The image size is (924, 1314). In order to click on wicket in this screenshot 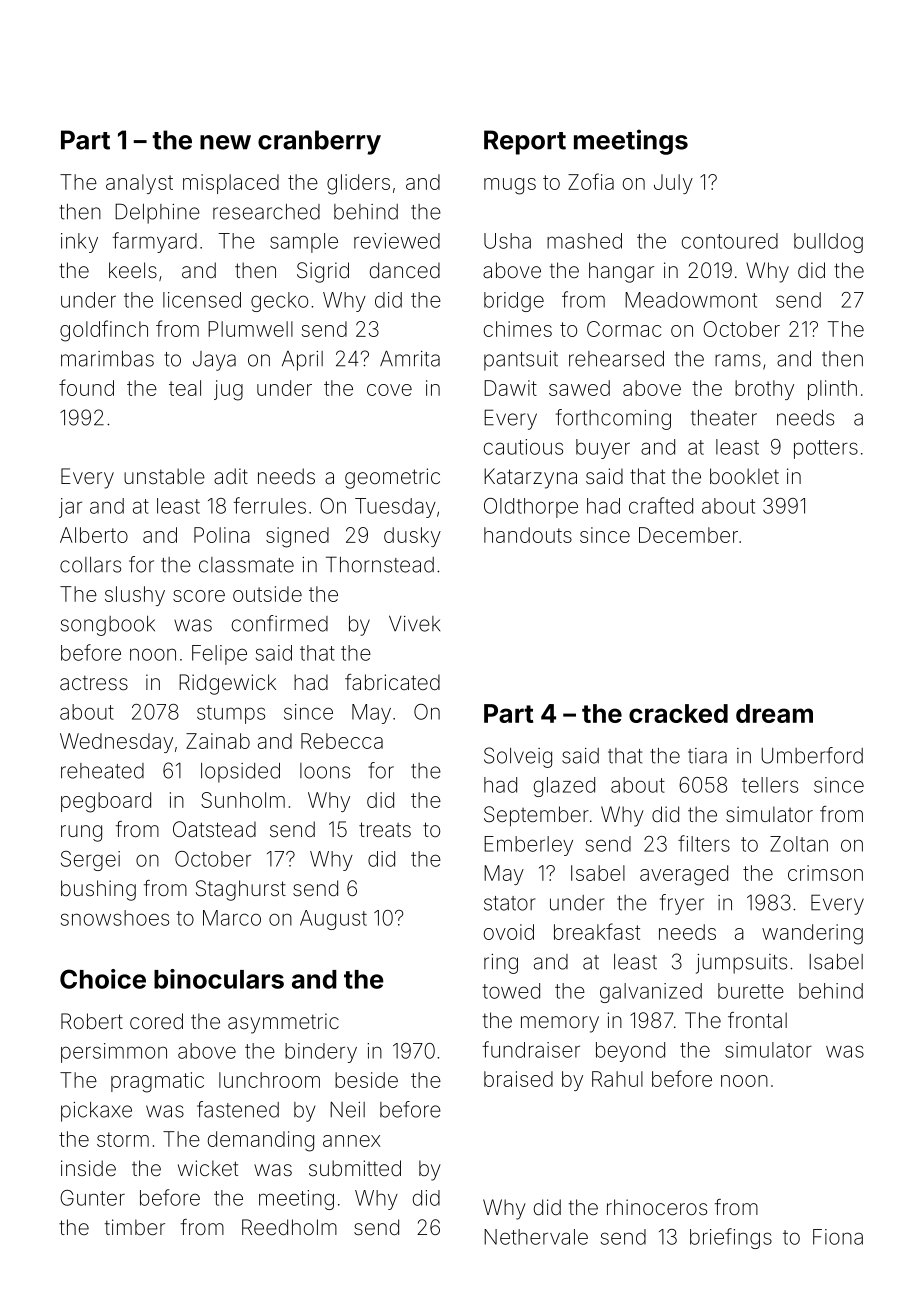, I will do `click(208, 1168)`.
